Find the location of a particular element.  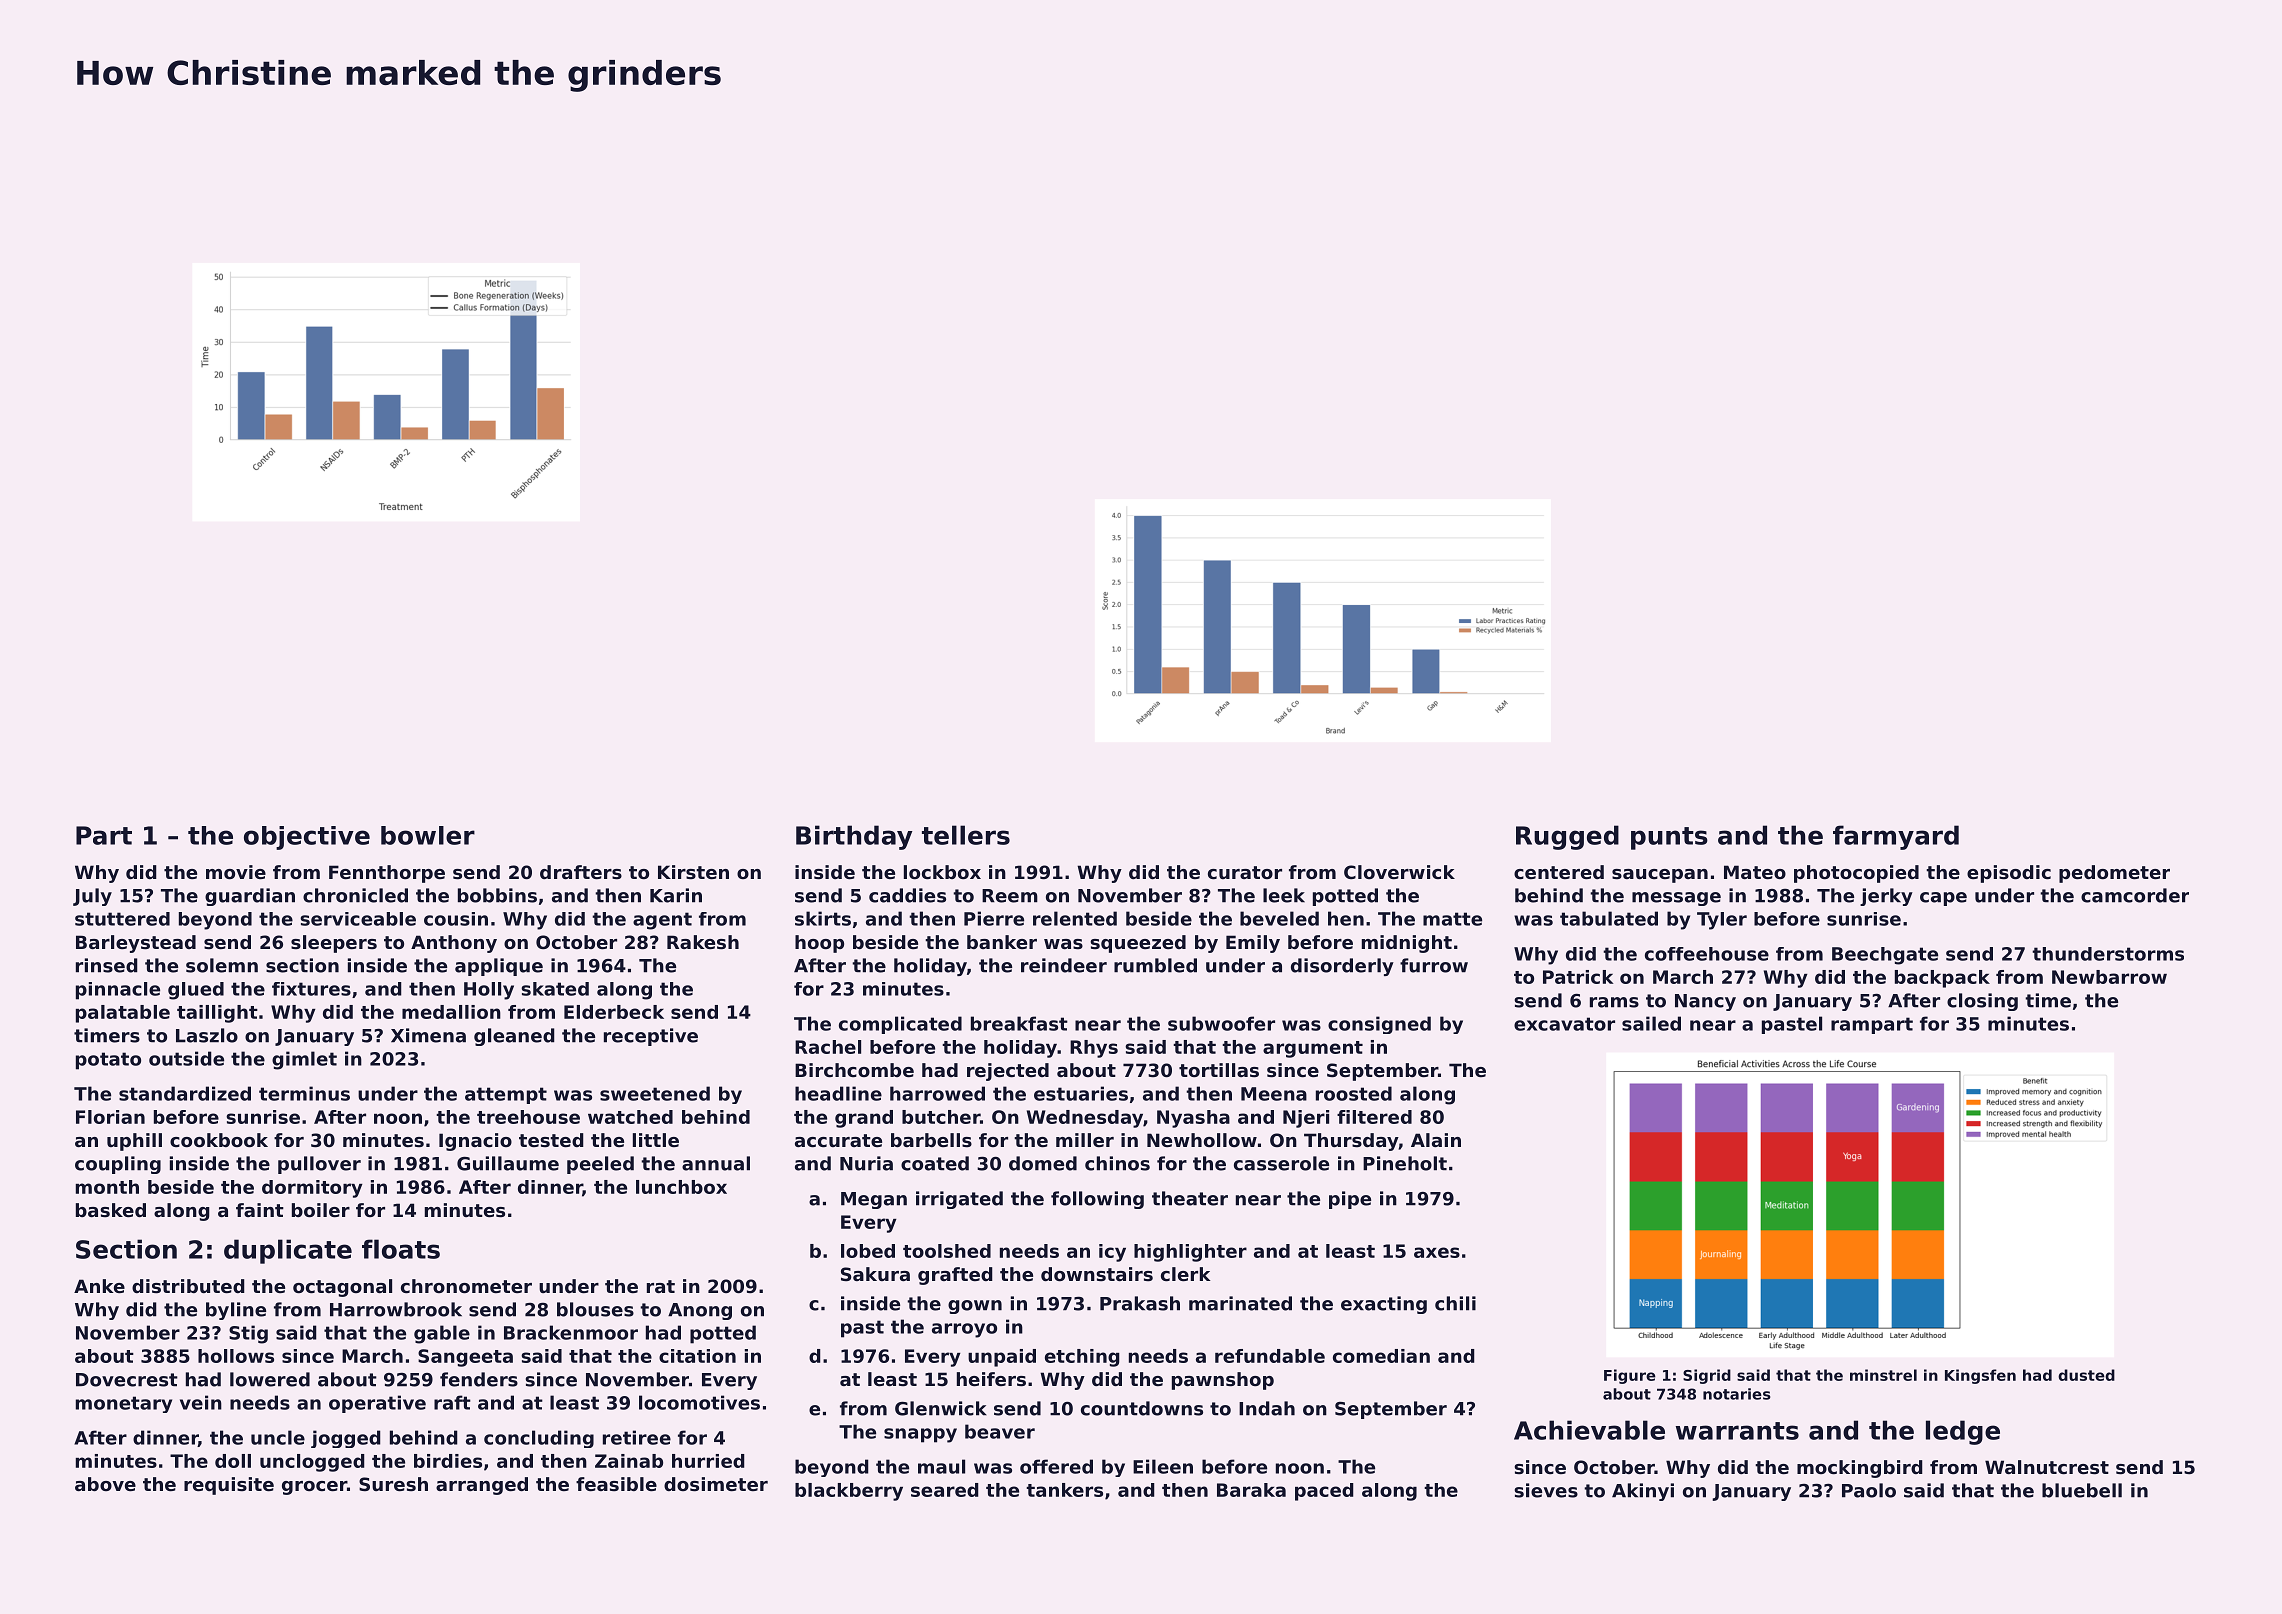

saucepan is located at coordinates (1660, 876).
